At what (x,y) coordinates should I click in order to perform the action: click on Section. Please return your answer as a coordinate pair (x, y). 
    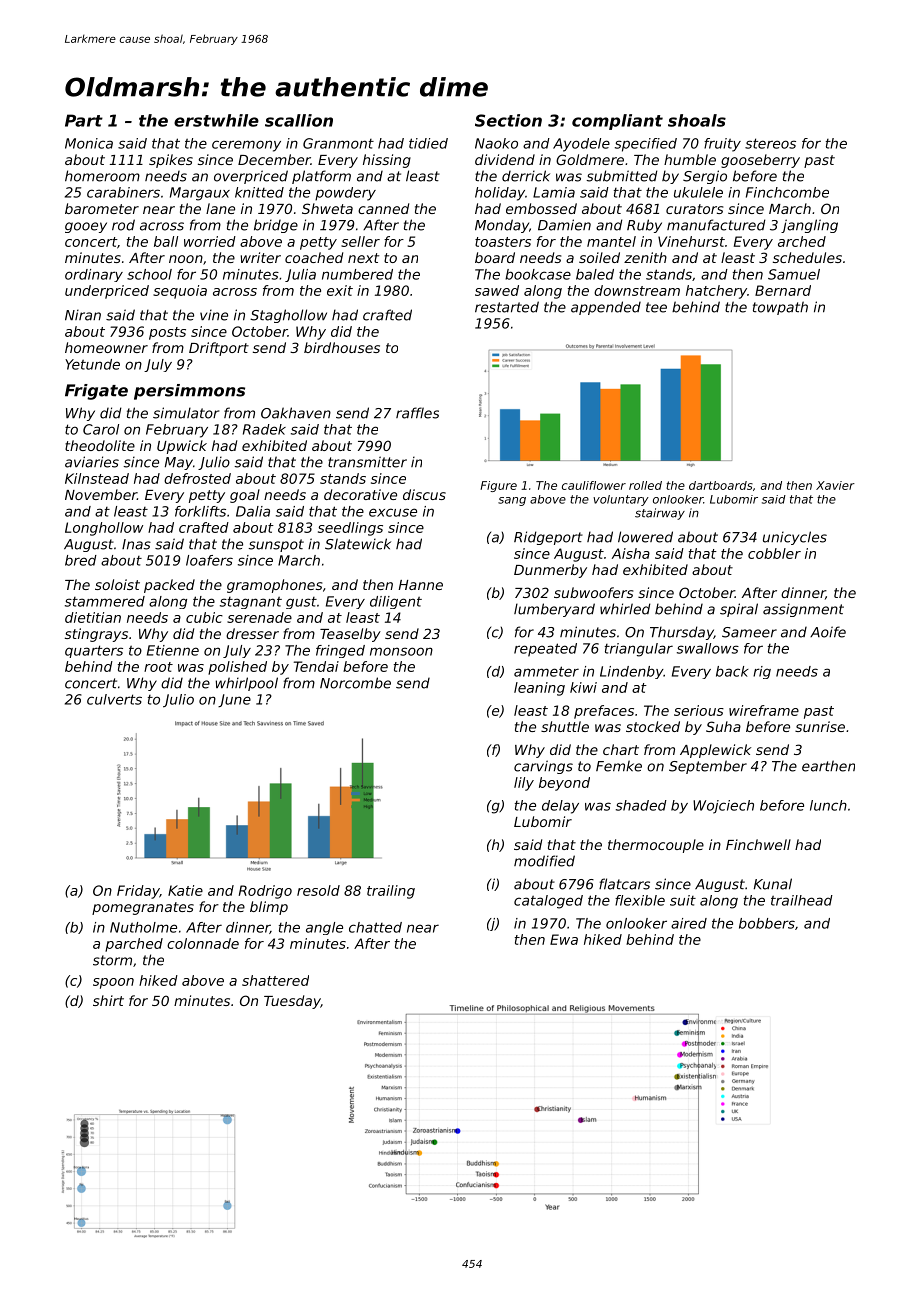
    Looking at the image, I should click on (508, 120).
